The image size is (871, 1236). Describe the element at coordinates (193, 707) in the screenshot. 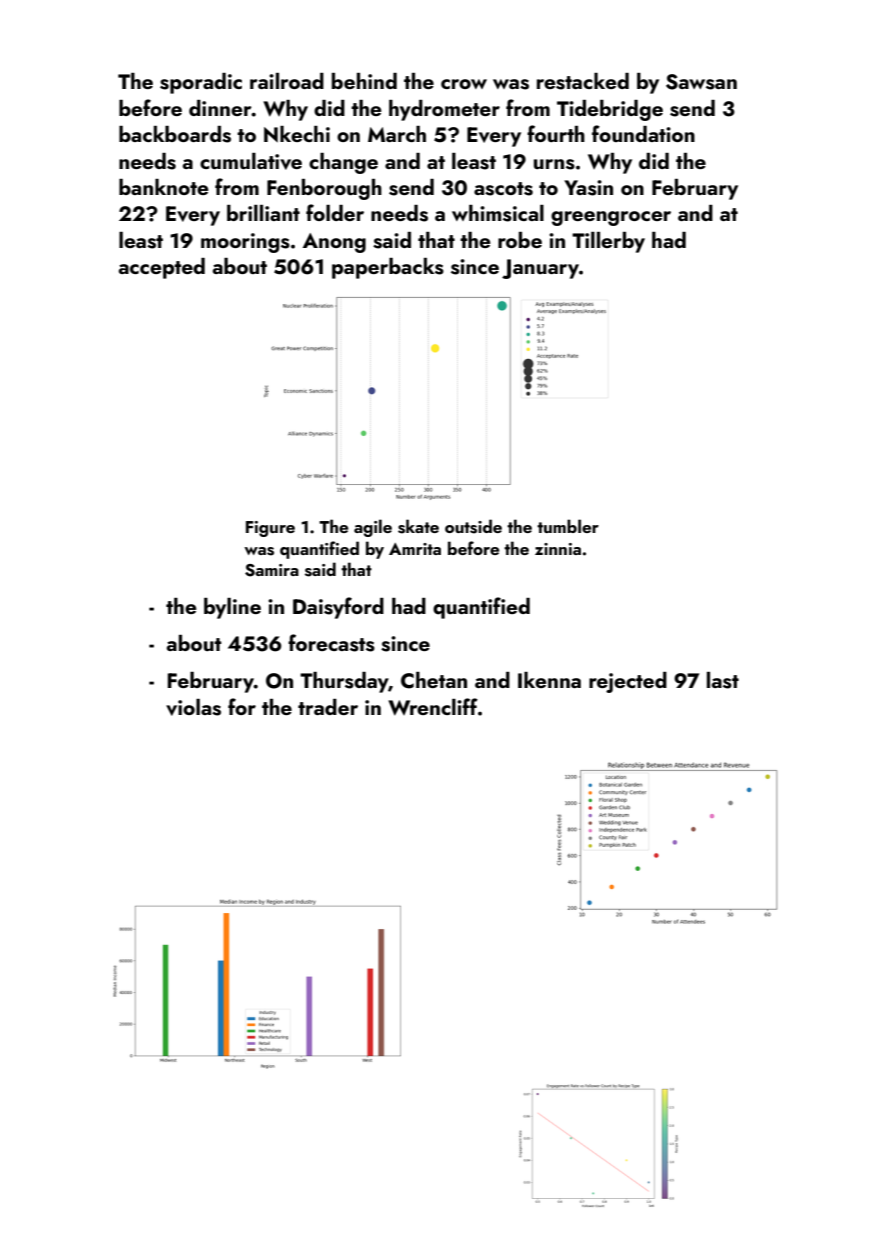

I see `violas` at that location.
